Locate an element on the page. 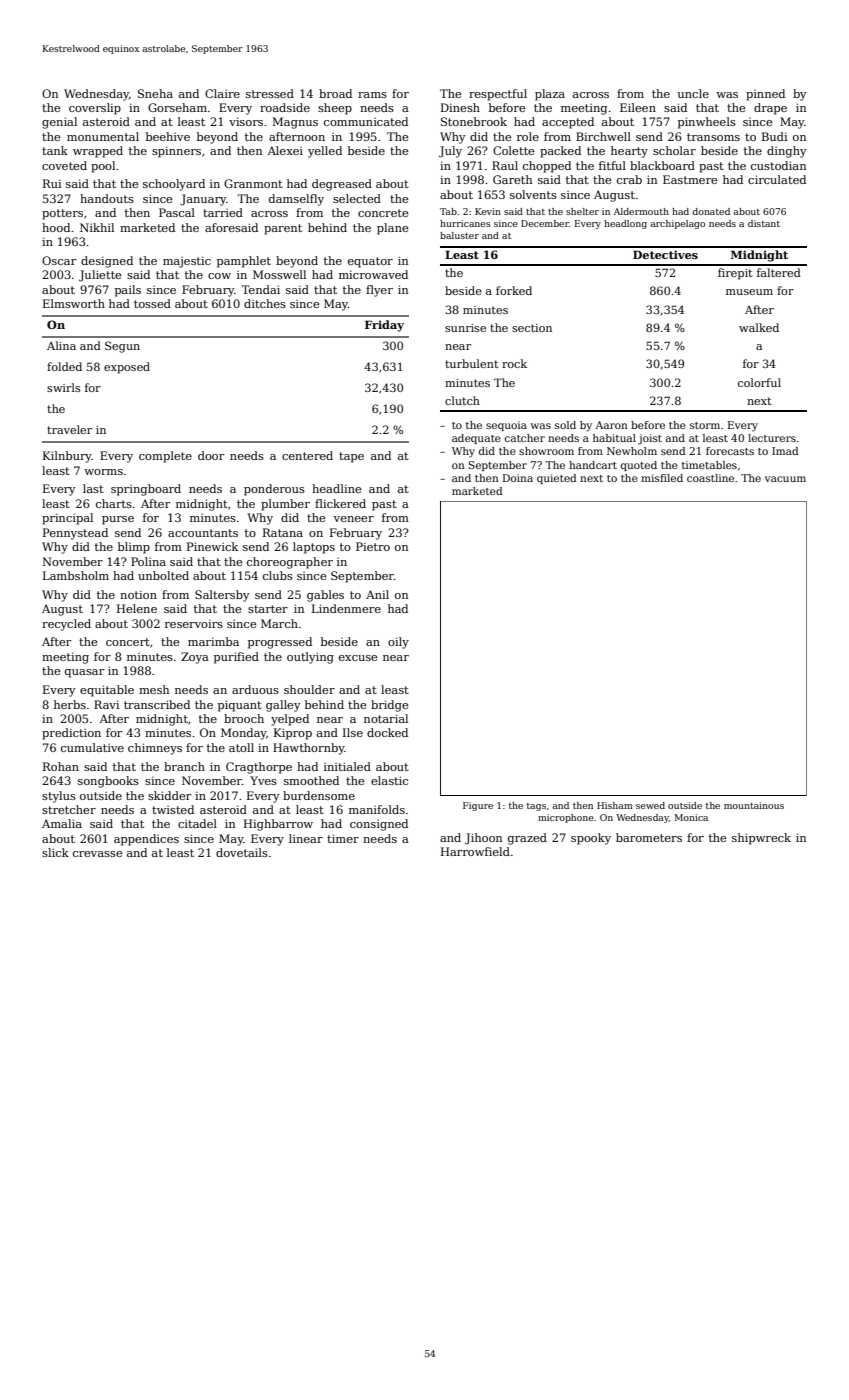 This document has width=849, height=1400. complete is located at coordinates (165, 457).
